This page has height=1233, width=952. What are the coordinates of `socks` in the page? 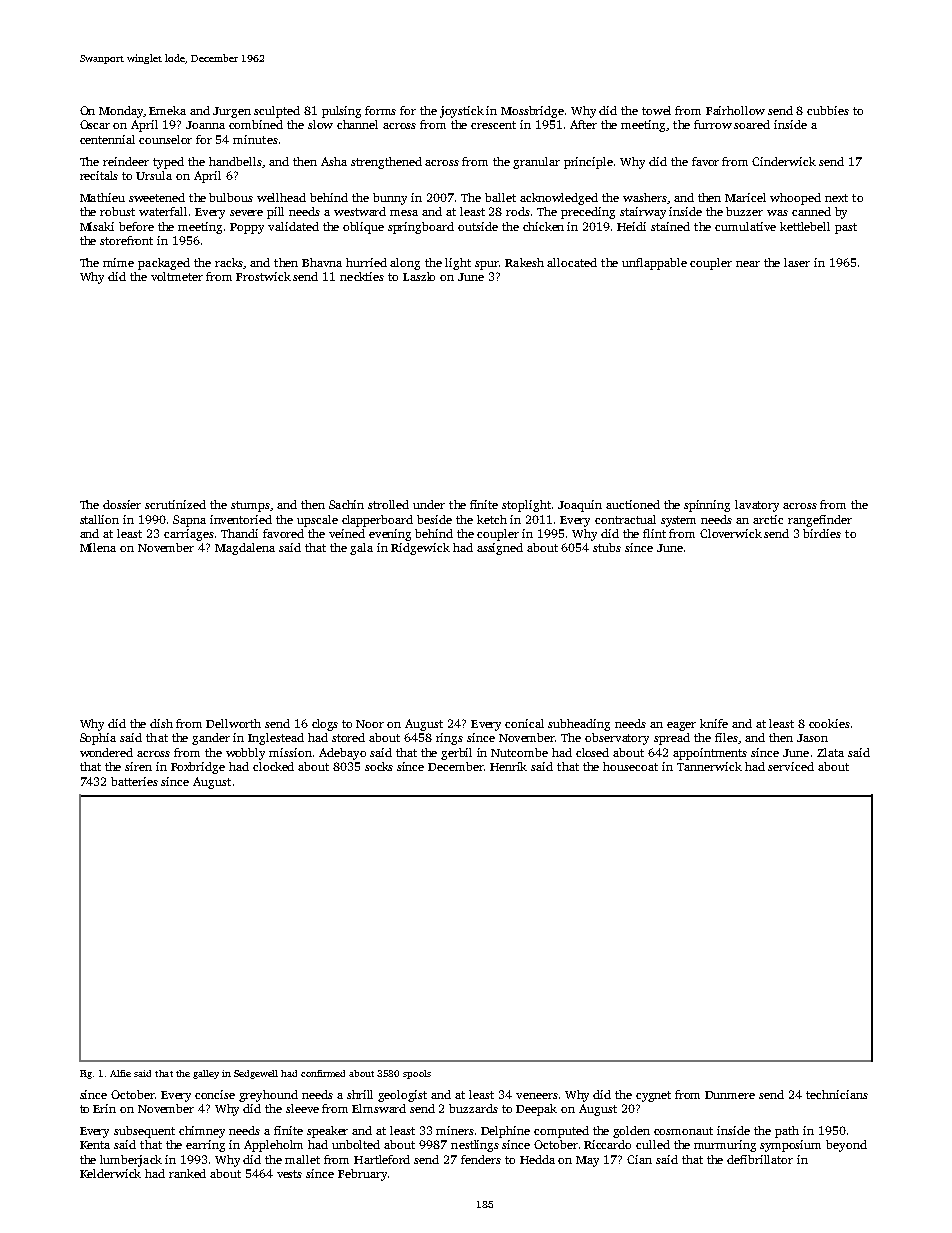 It's located at (379, 766).
